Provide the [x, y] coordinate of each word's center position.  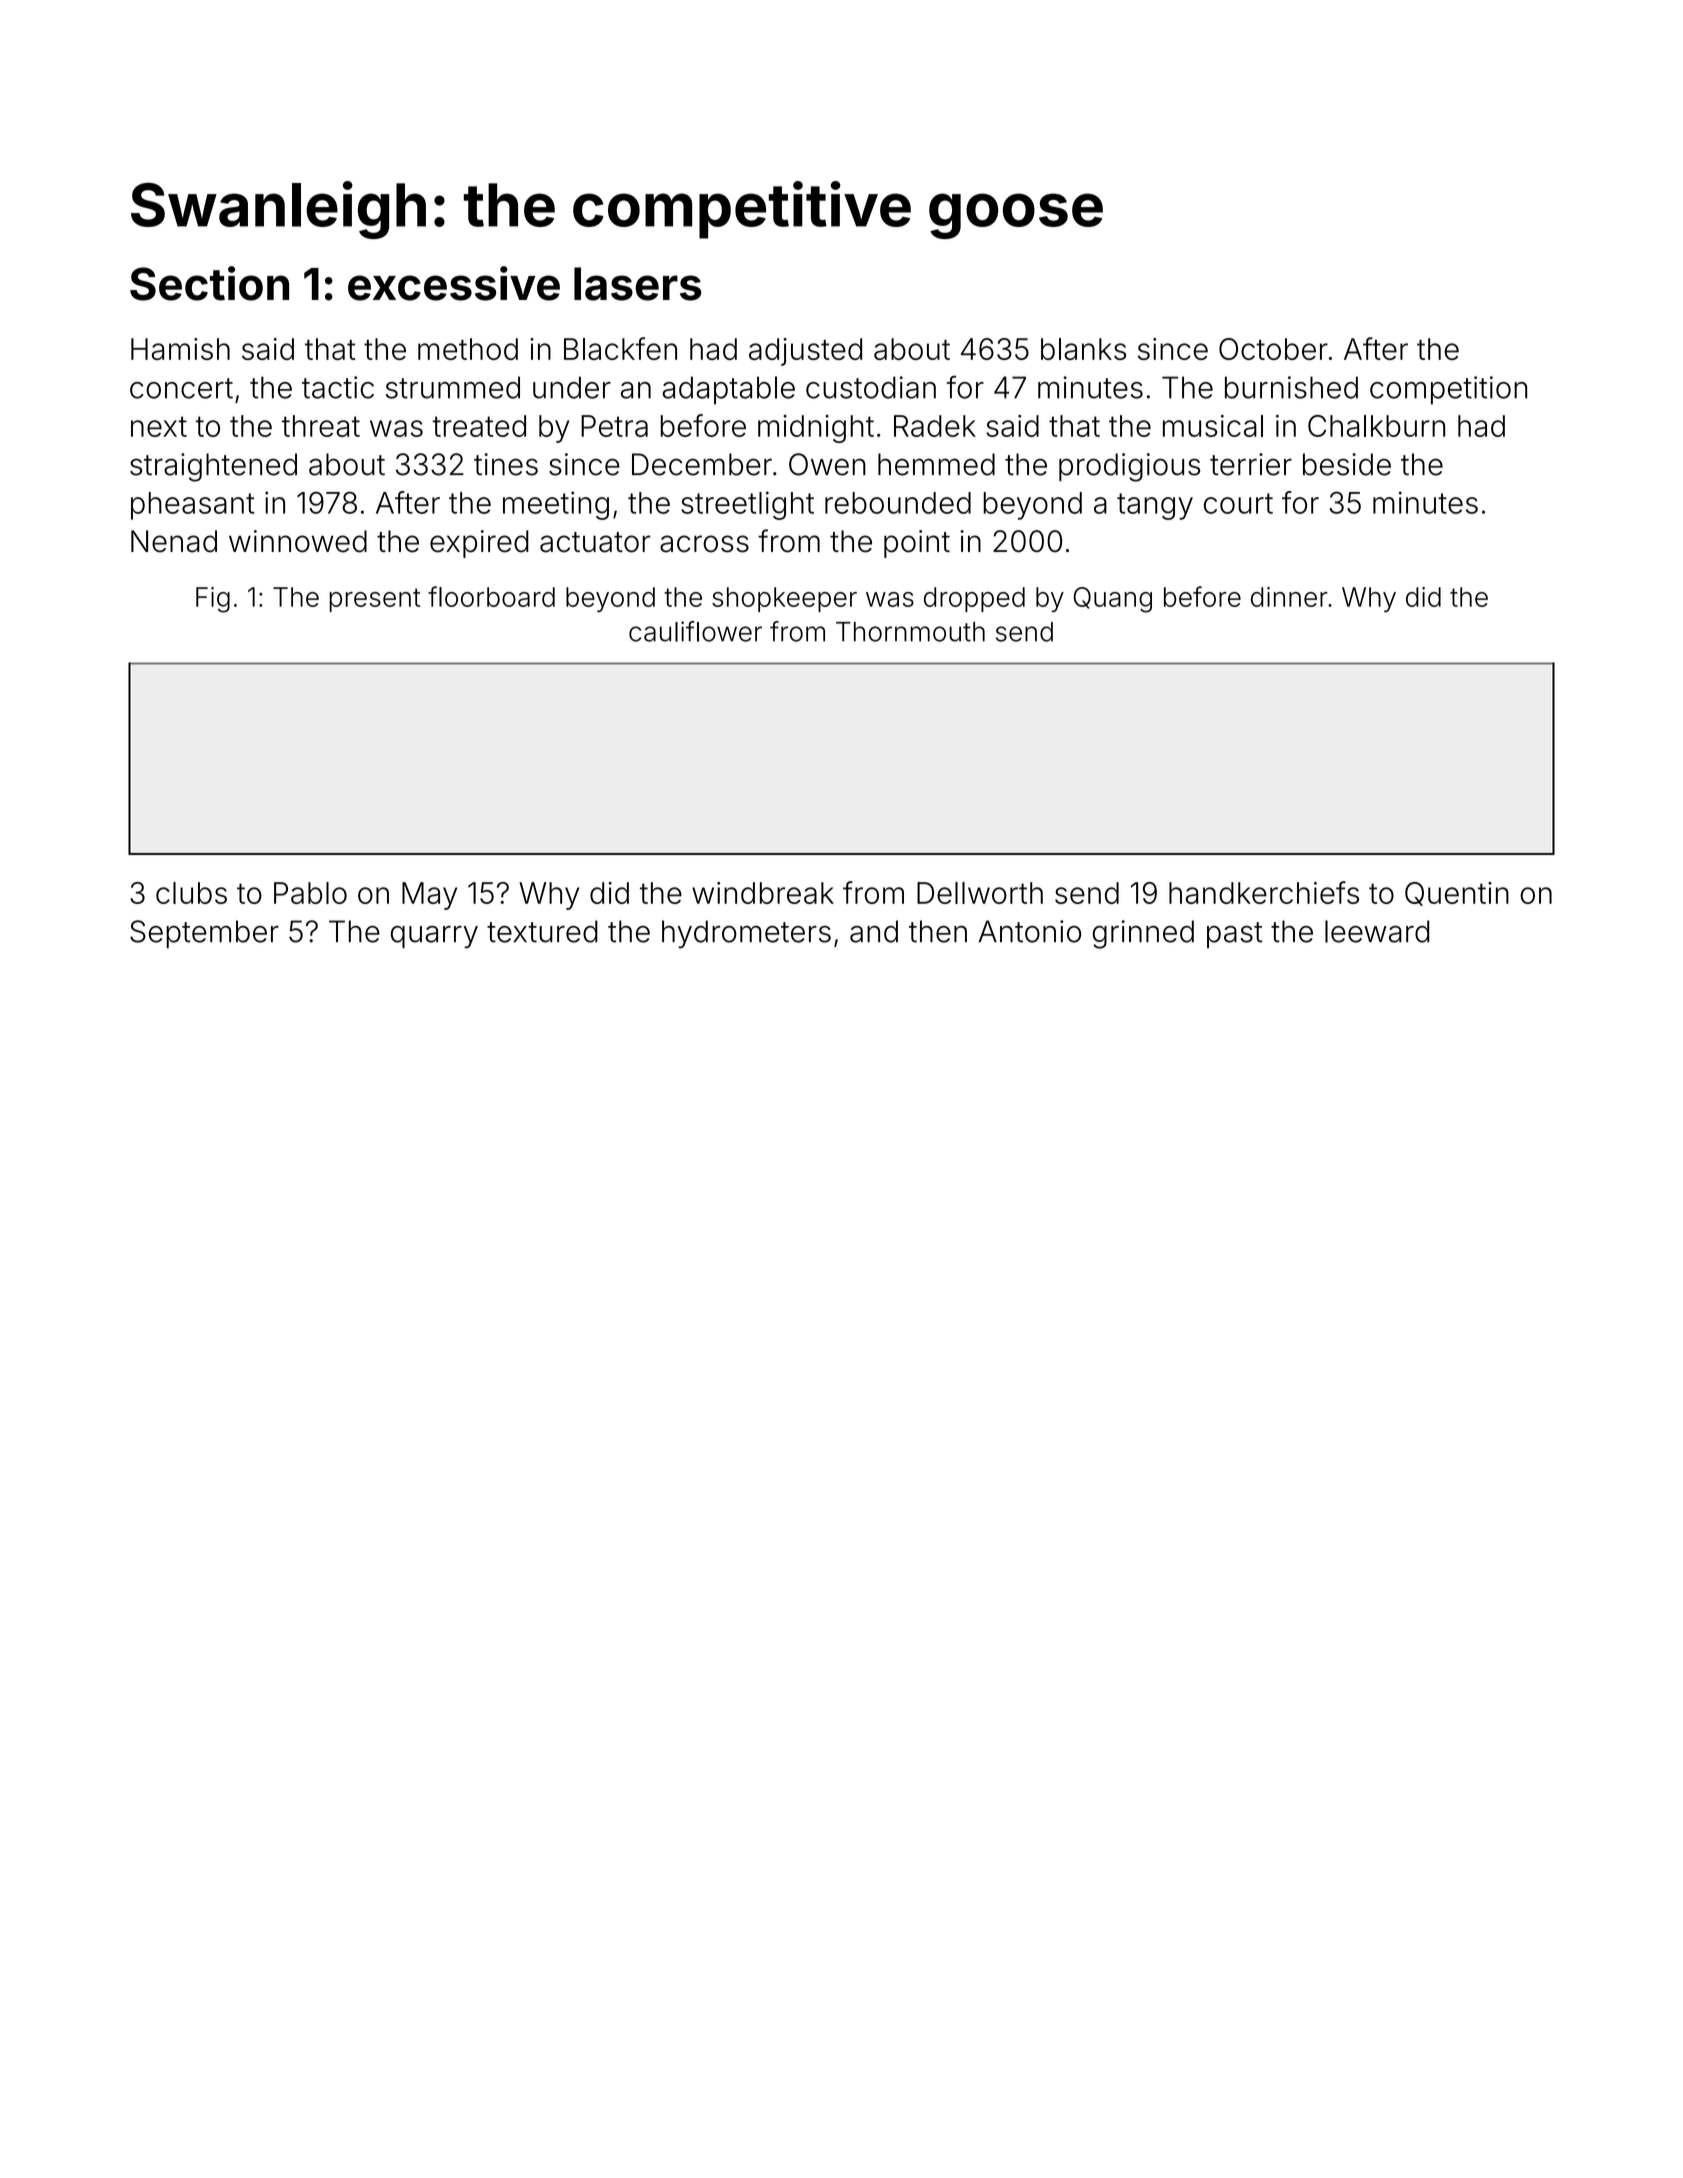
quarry [434, 937]
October [1273, 349]
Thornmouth [910, 632]
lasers [637, 284]
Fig [213, 600]
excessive [454, 283]
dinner [1289, 597]
